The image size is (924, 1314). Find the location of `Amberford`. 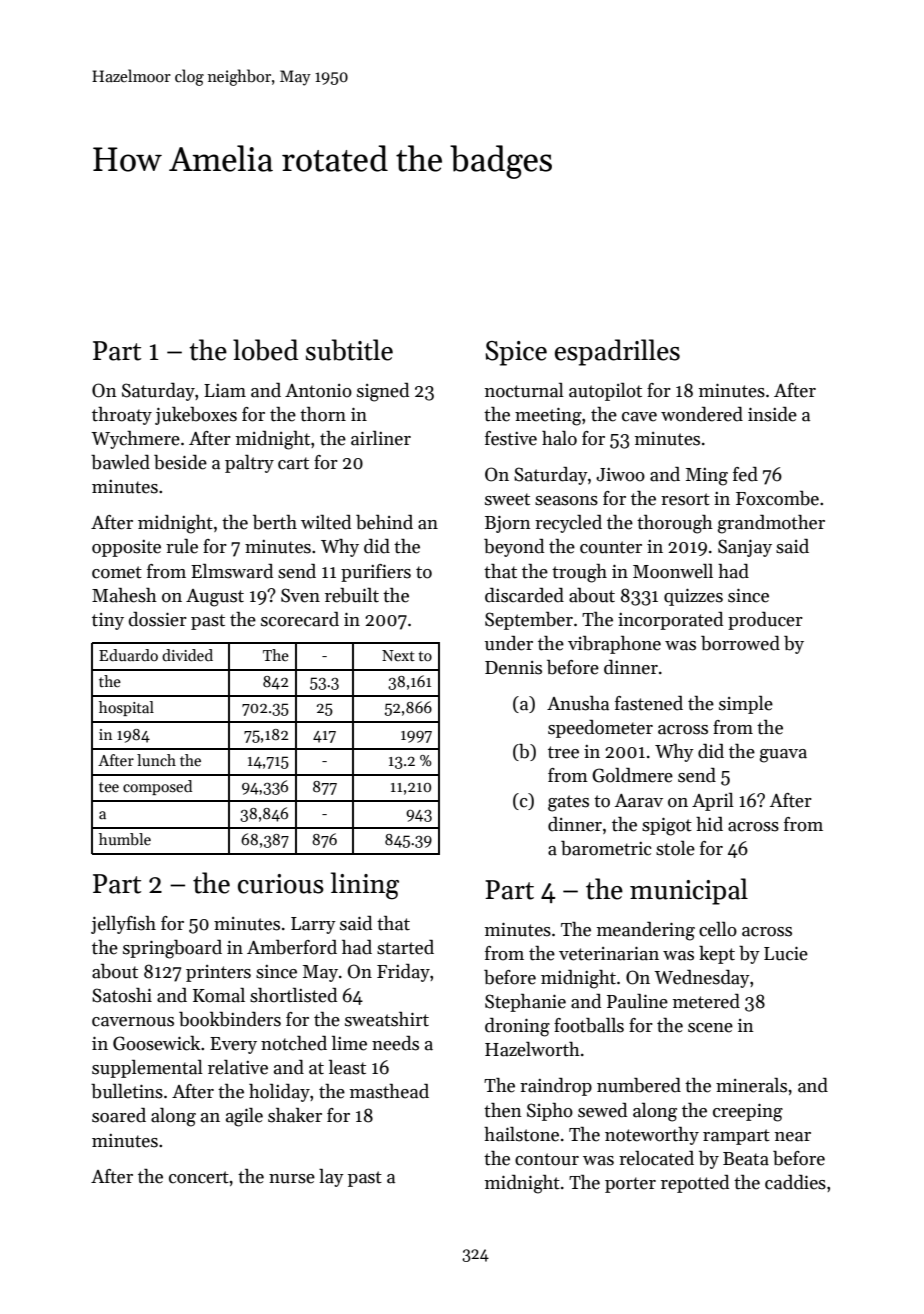

Amberford is located at coordinates (292, 947).
